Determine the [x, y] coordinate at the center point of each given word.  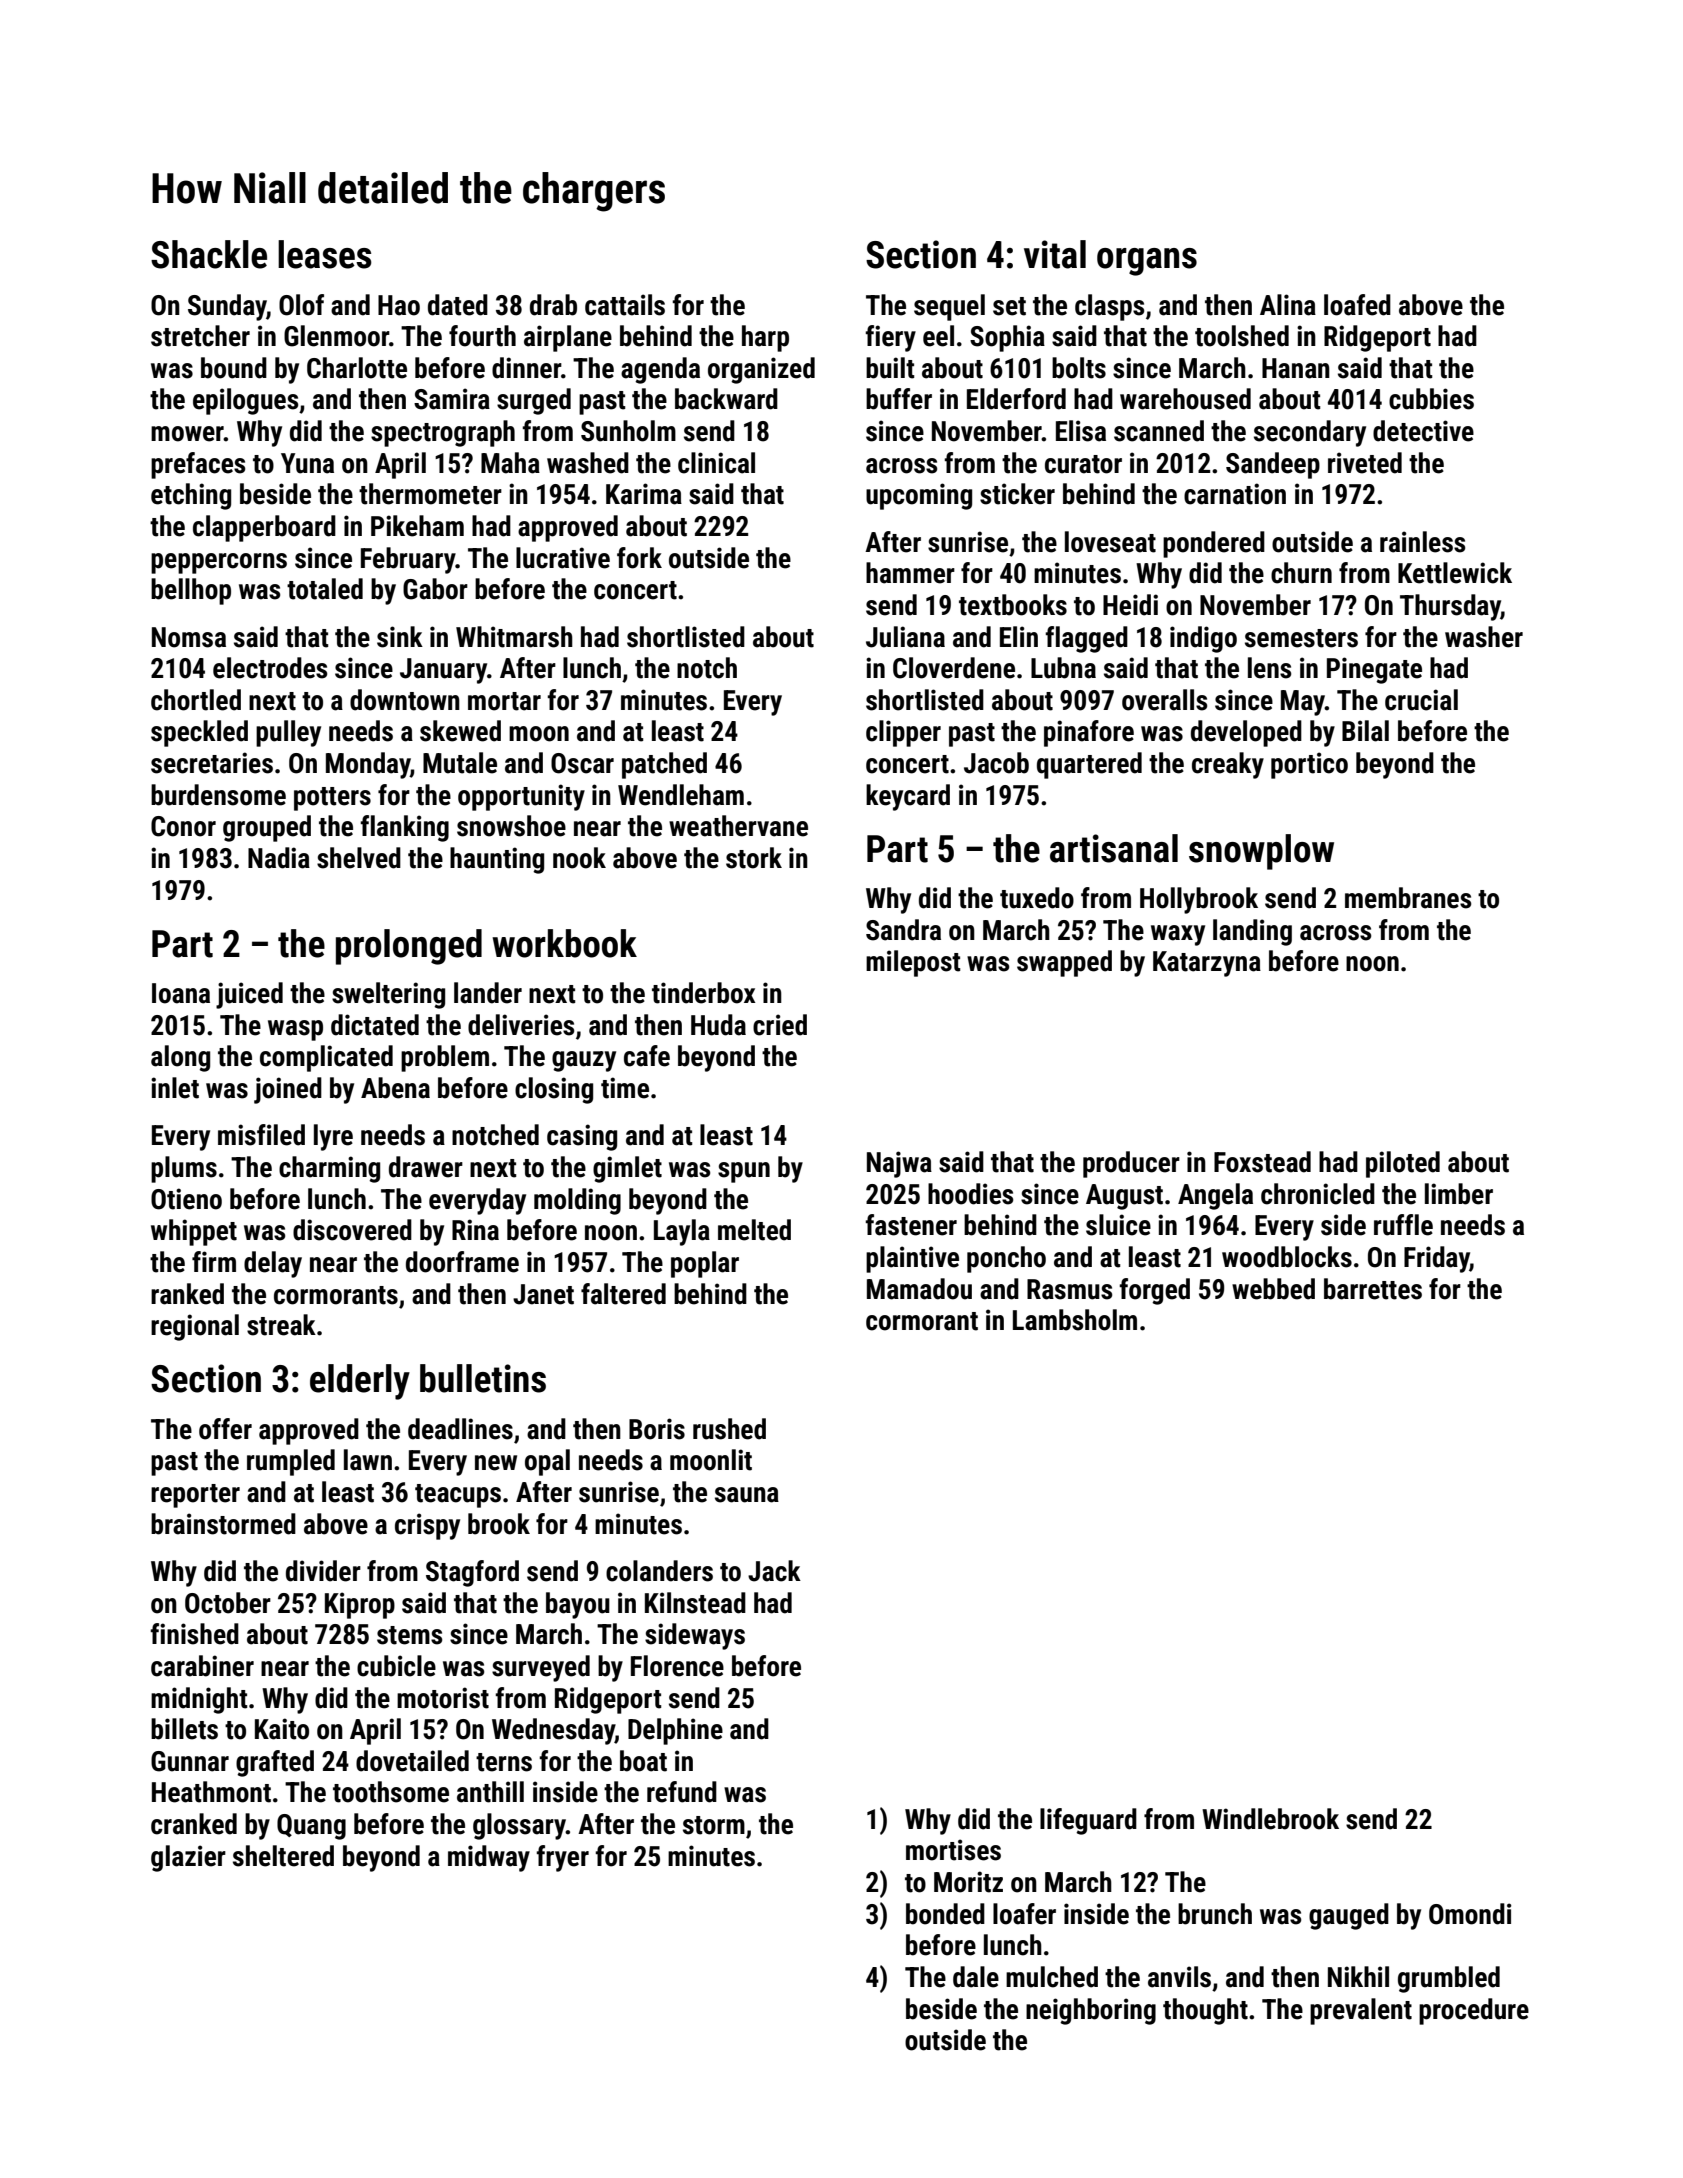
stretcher [200, 336]
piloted [1403, 1164]
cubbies [1431, 399]
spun [744, 1172]
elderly [360, 1382]
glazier [188, 1858]
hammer [910, 573]
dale [976, 1977]
